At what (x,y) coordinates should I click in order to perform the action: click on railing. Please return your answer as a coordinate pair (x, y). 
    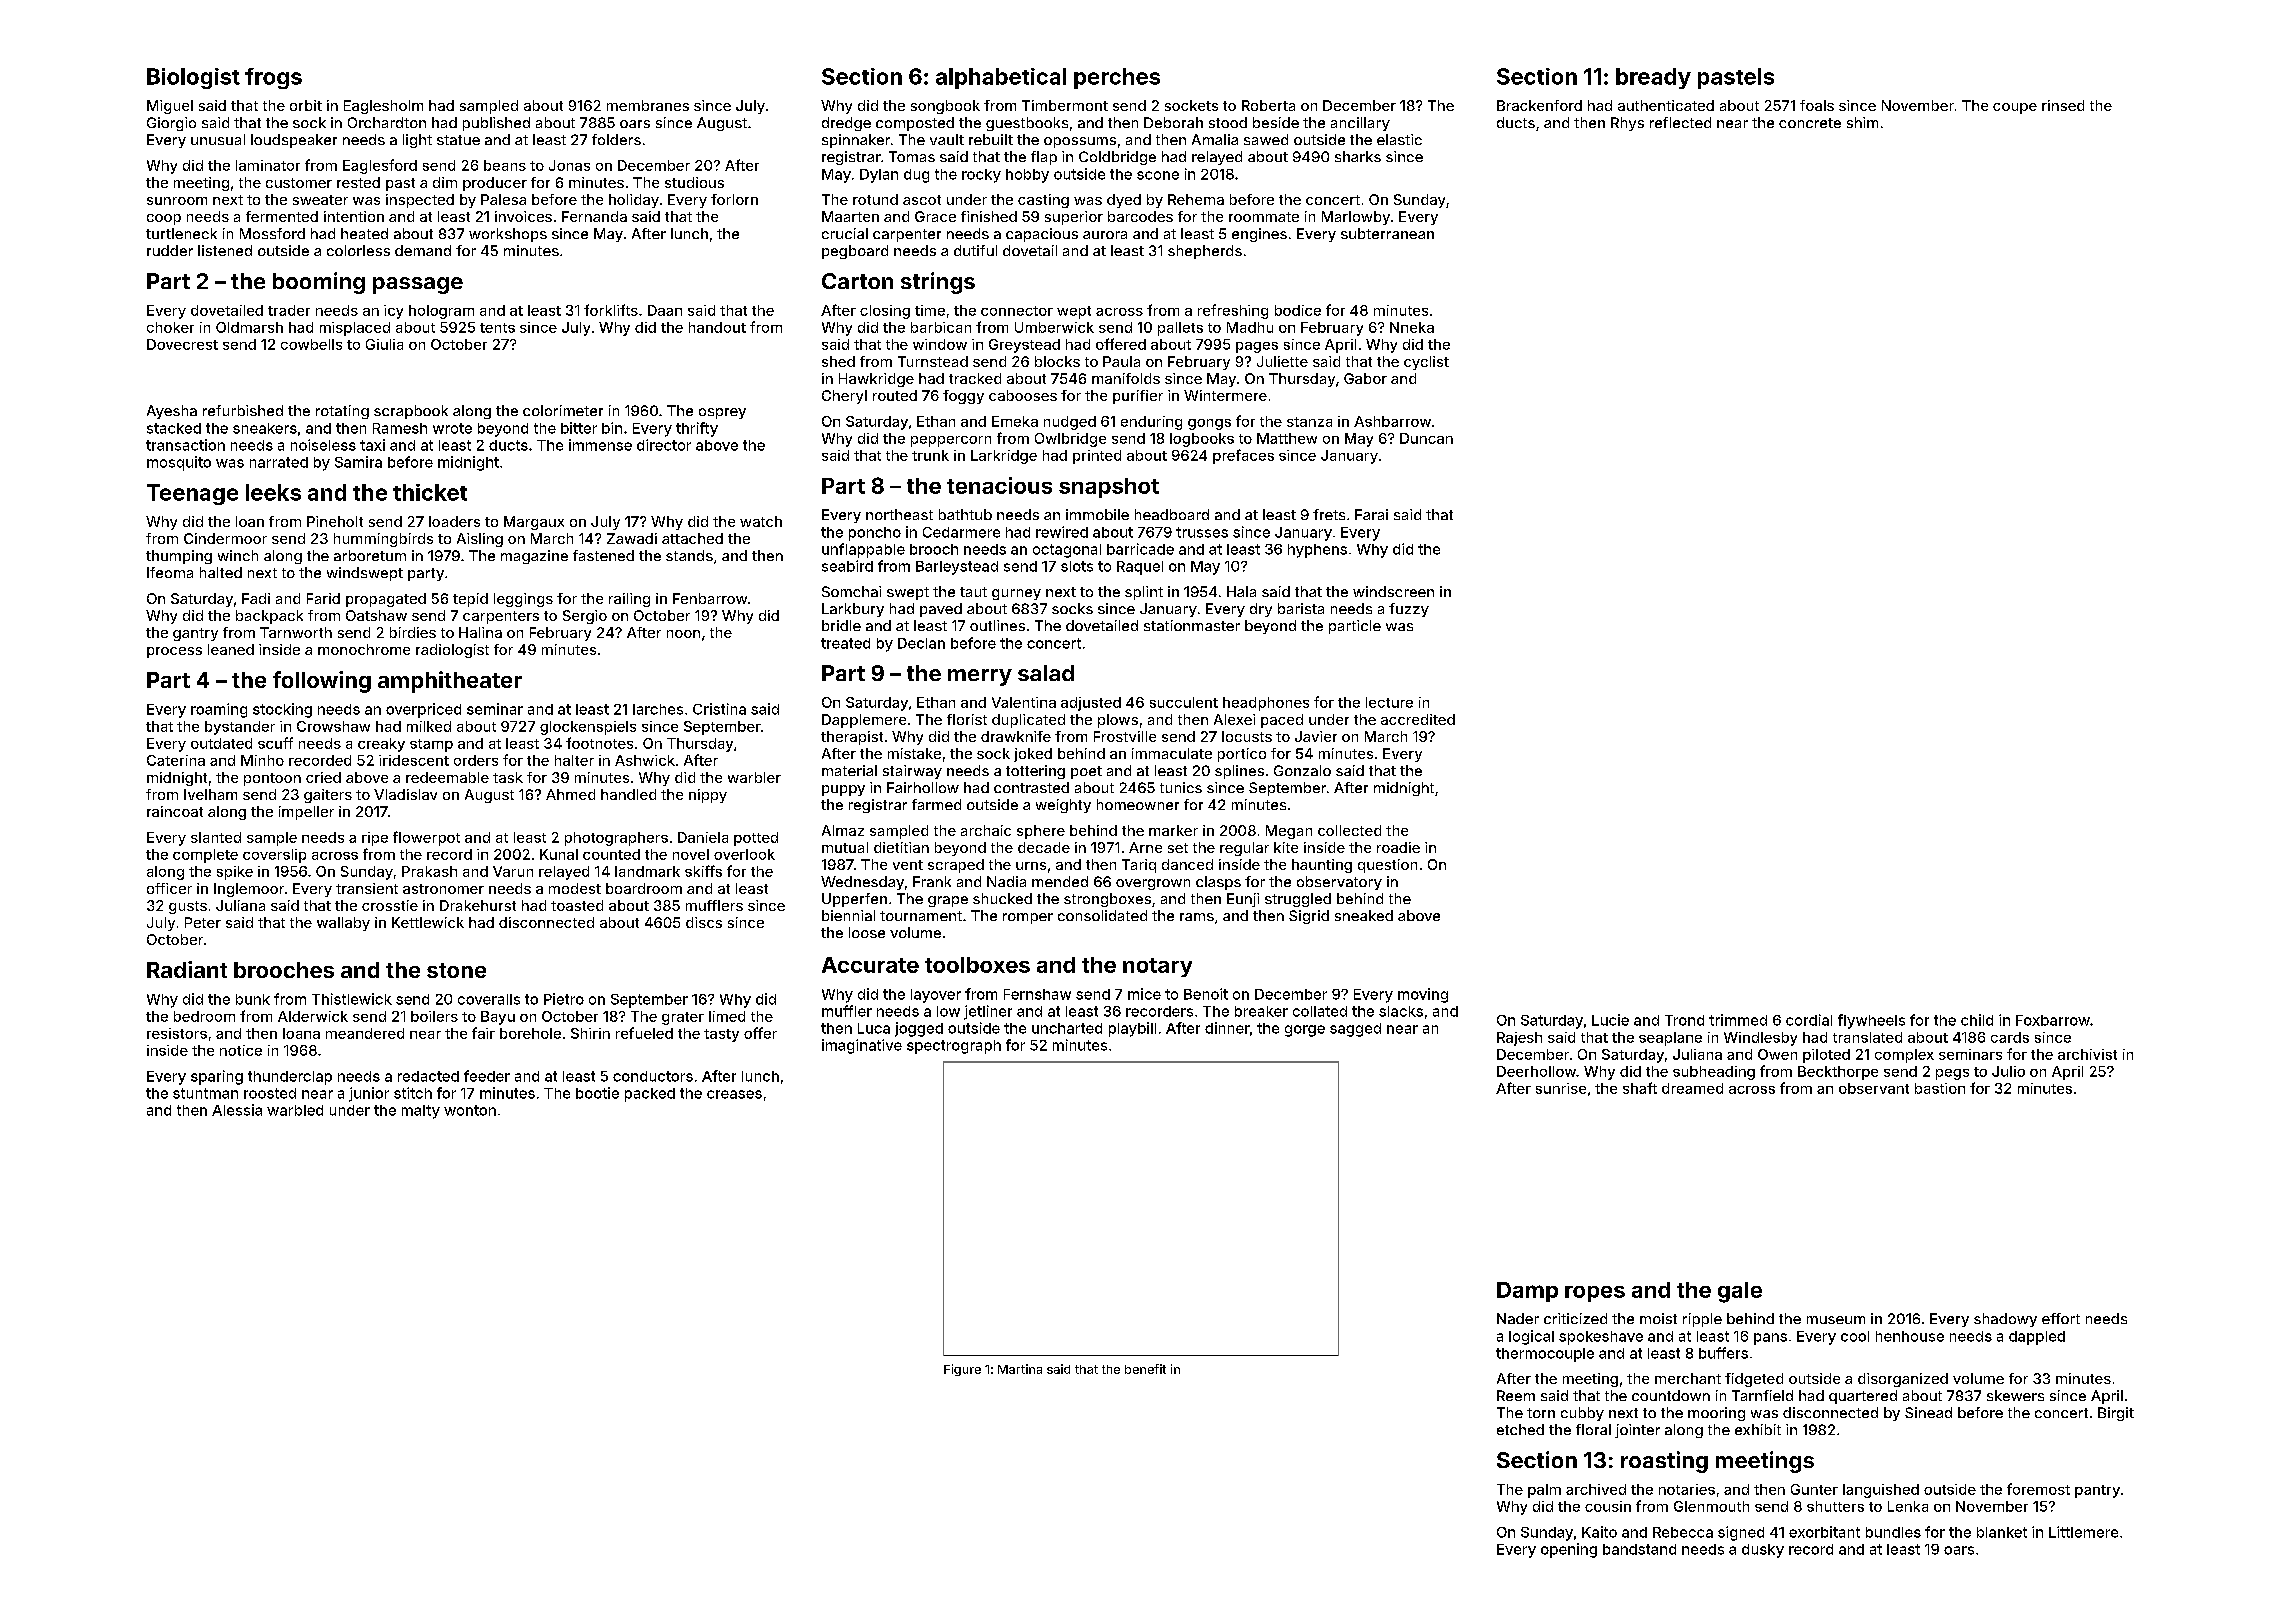
    Looking at the image, I should click on (629, 600).
